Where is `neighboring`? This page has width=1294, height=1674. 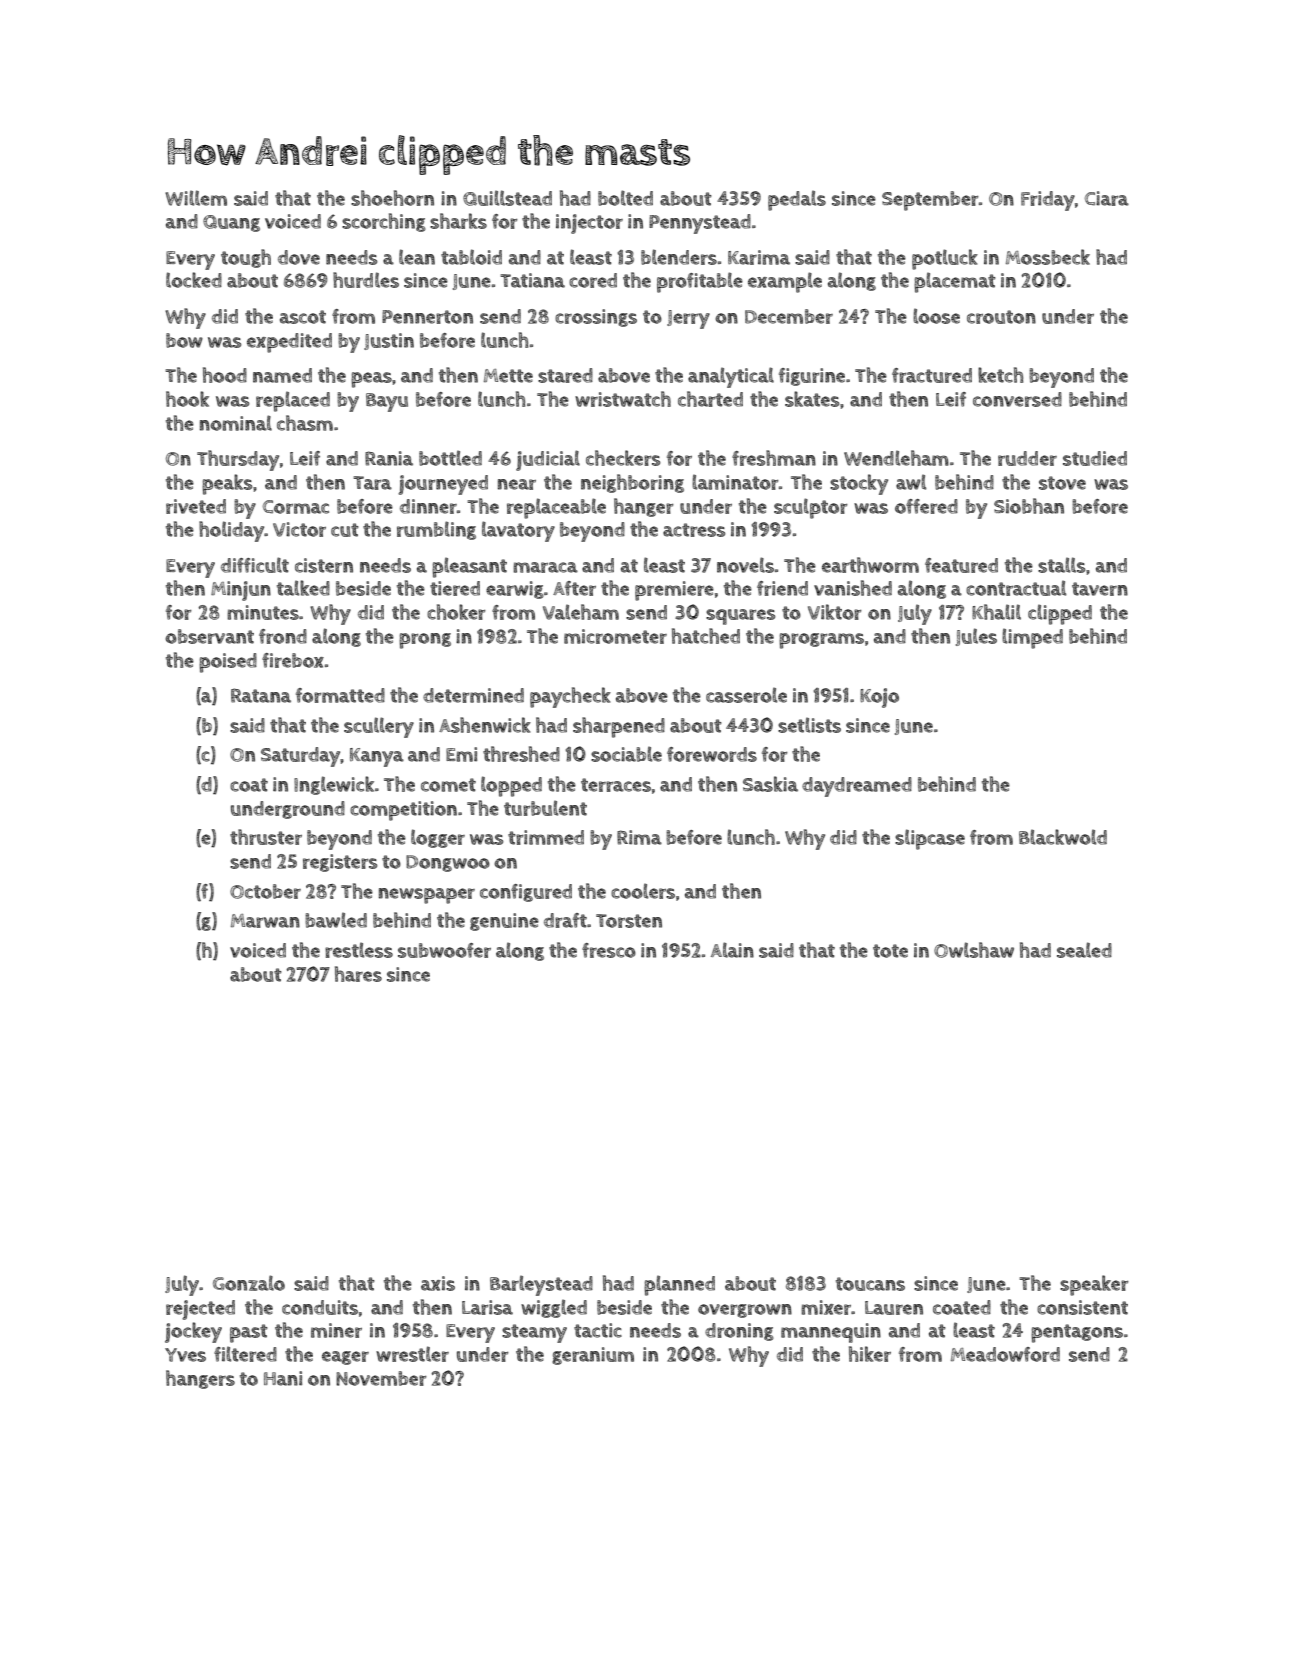 neighboring is located at coordinates (632, 483).
